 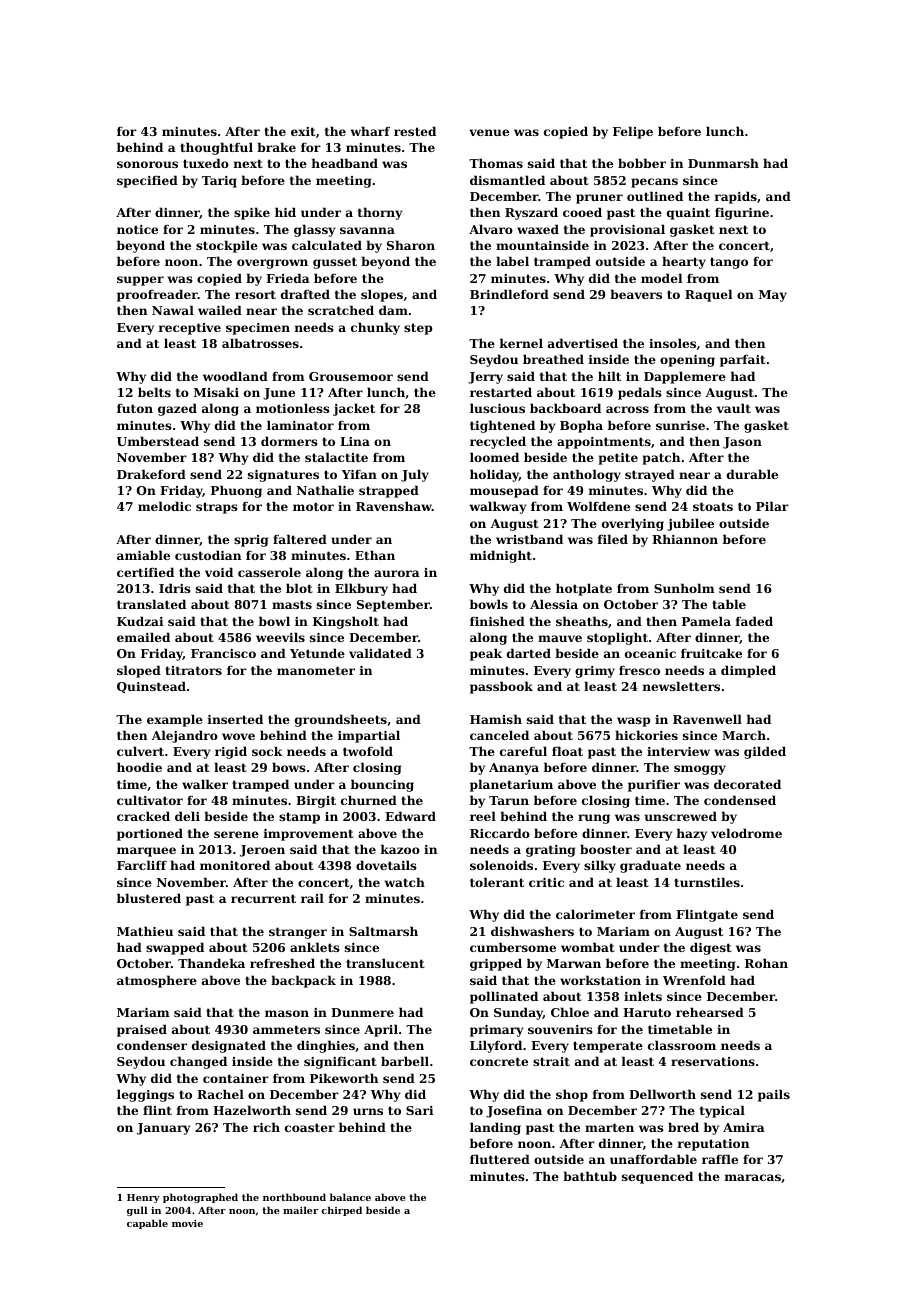 What do you see at coordinates (143, 1198) in the screenshot?
I see `Henry` at bounding box center [143, 1198].
